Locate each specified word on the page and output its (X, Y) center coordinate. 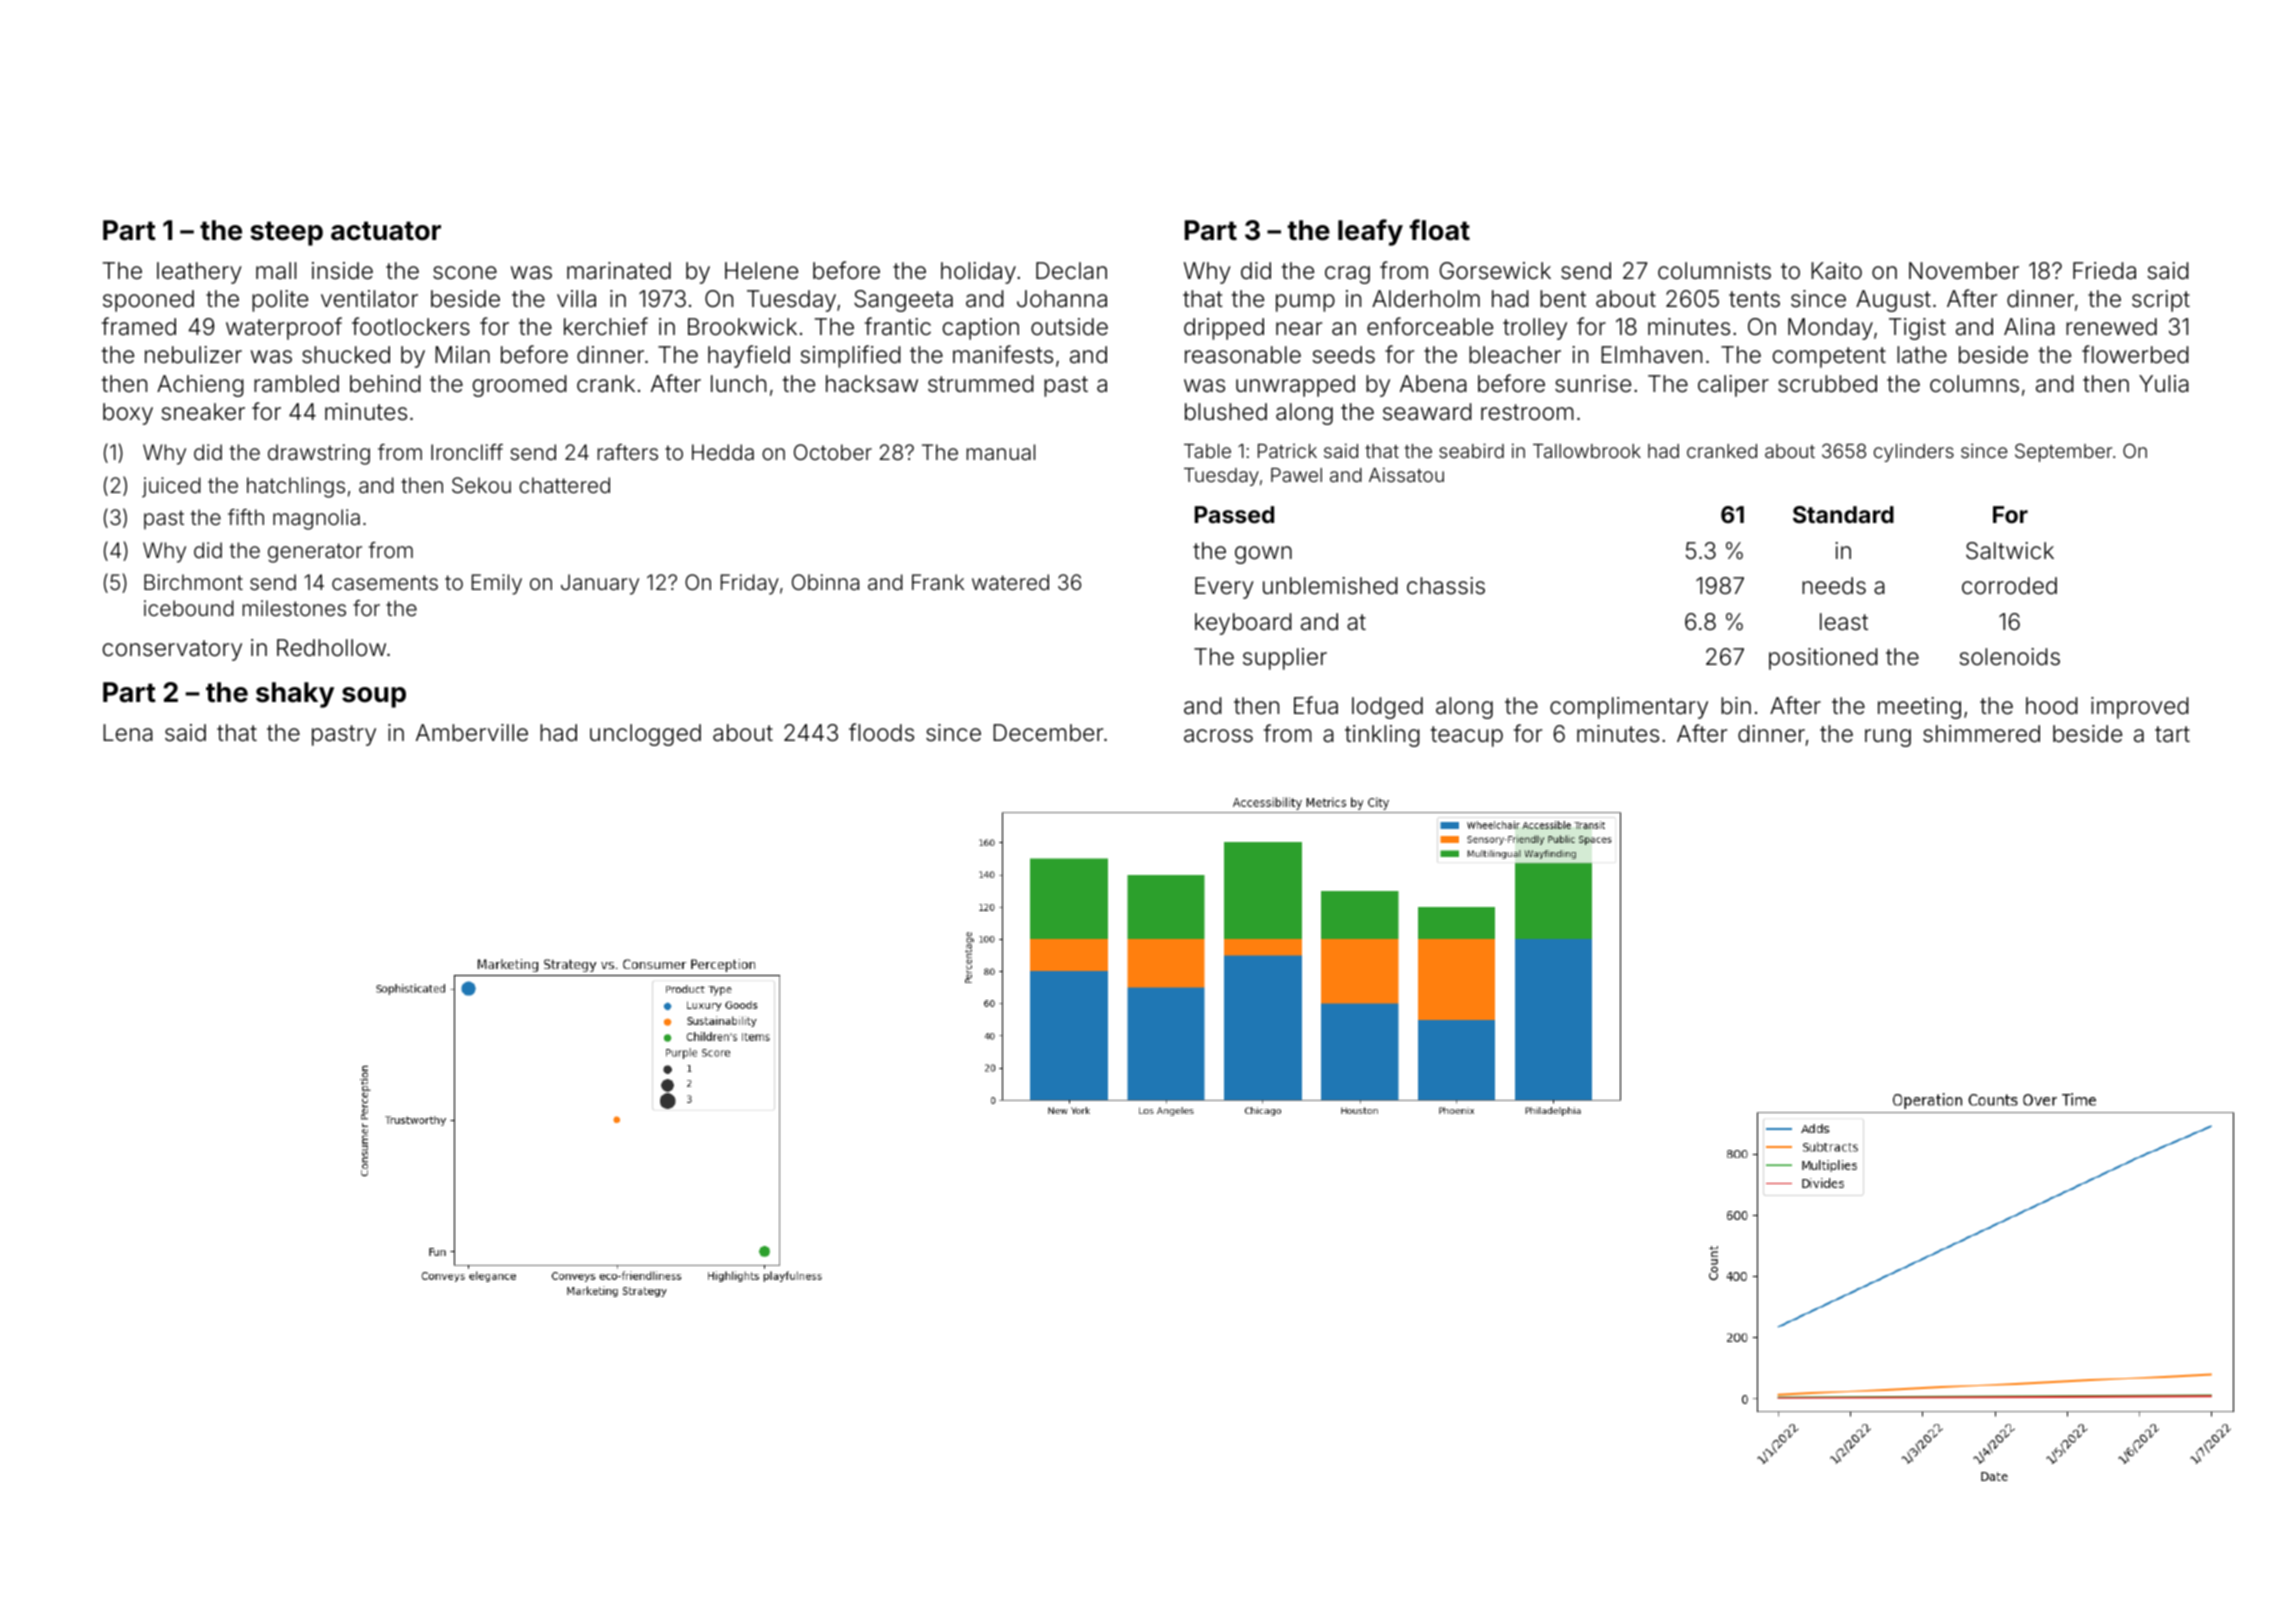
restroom (1527, 412)
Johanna (1062, 299)
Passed (1234, 514)
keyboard (1243, 624)
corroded (2009, 586)
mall (276, 271)
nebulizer (193, 355)
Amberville (472, 732)
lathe (1922, 355)
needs (1834, 586)
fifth (246, 517)
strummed (981, 384)
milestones (294, 608)
